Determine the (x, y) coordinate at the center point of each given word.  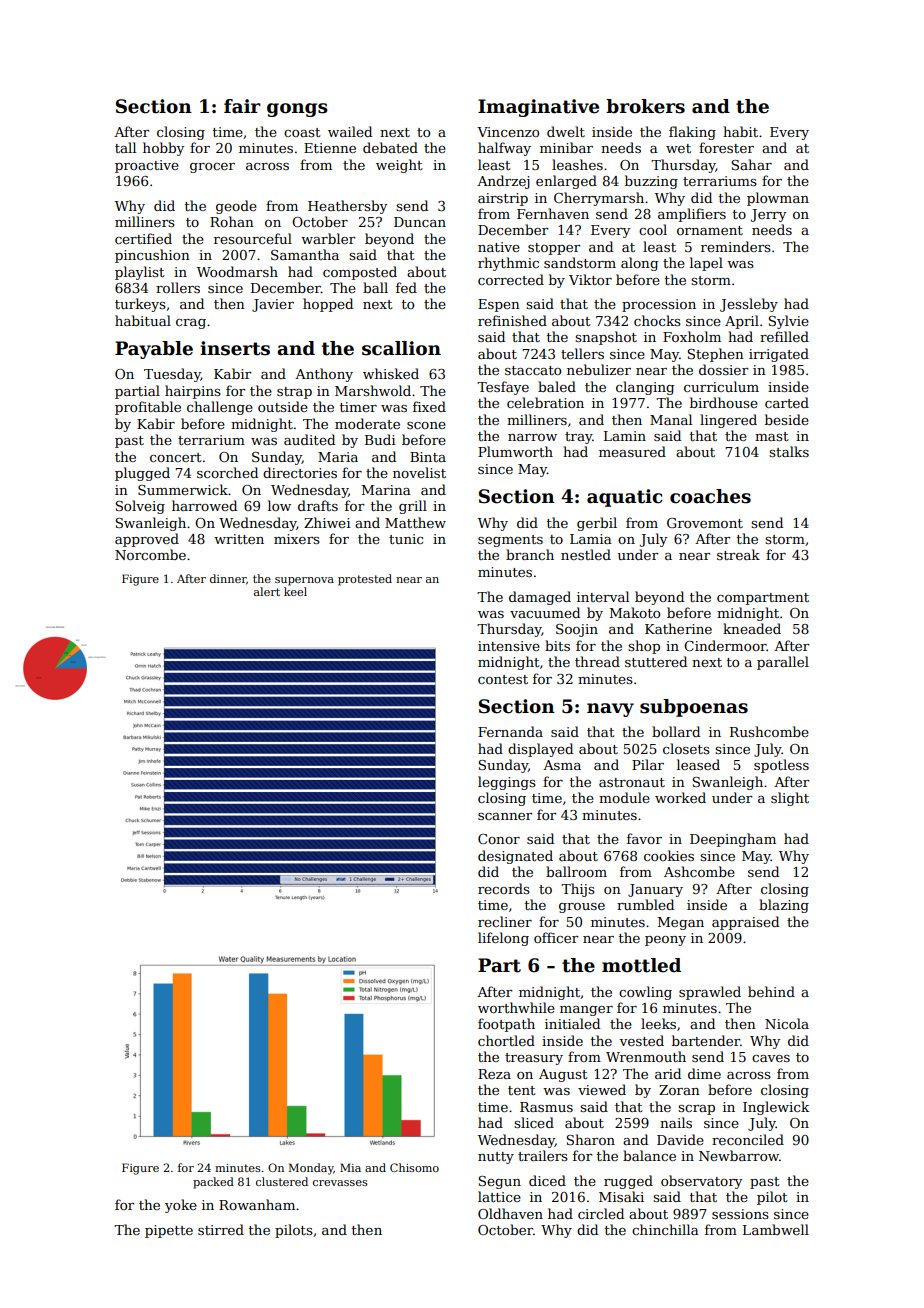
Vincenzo (508, 132)
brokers (645, 106)
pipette (169, 1231)
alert (267, 591)
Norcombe (150, 554)
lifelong (503, 939)
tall (125, 147)
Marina (386, 490)
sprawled (710, 993)
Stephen (715, 355)
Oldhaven (510, 1213)
